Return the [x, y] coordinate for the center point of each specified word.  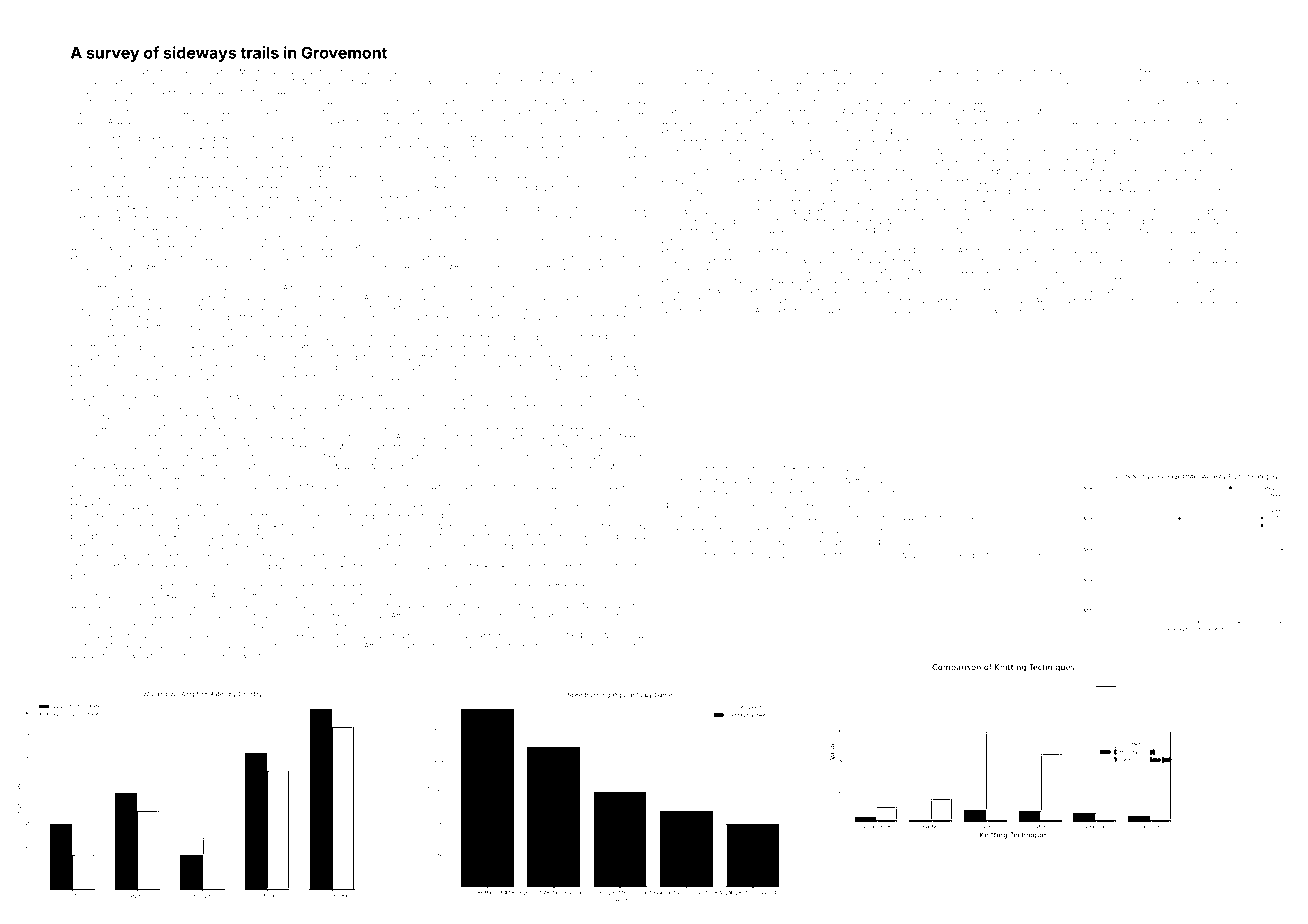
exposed [528, 238]
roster [891, 493]
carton [554, 112]
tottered [193, 258]
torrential [931, 201]
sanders [366, 626]
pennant [1118, 301]
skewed [1196, 82]
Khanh [82, 487]
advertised [395, 112]
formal [731, 530]
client [543, 367]
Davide [83, 307]
